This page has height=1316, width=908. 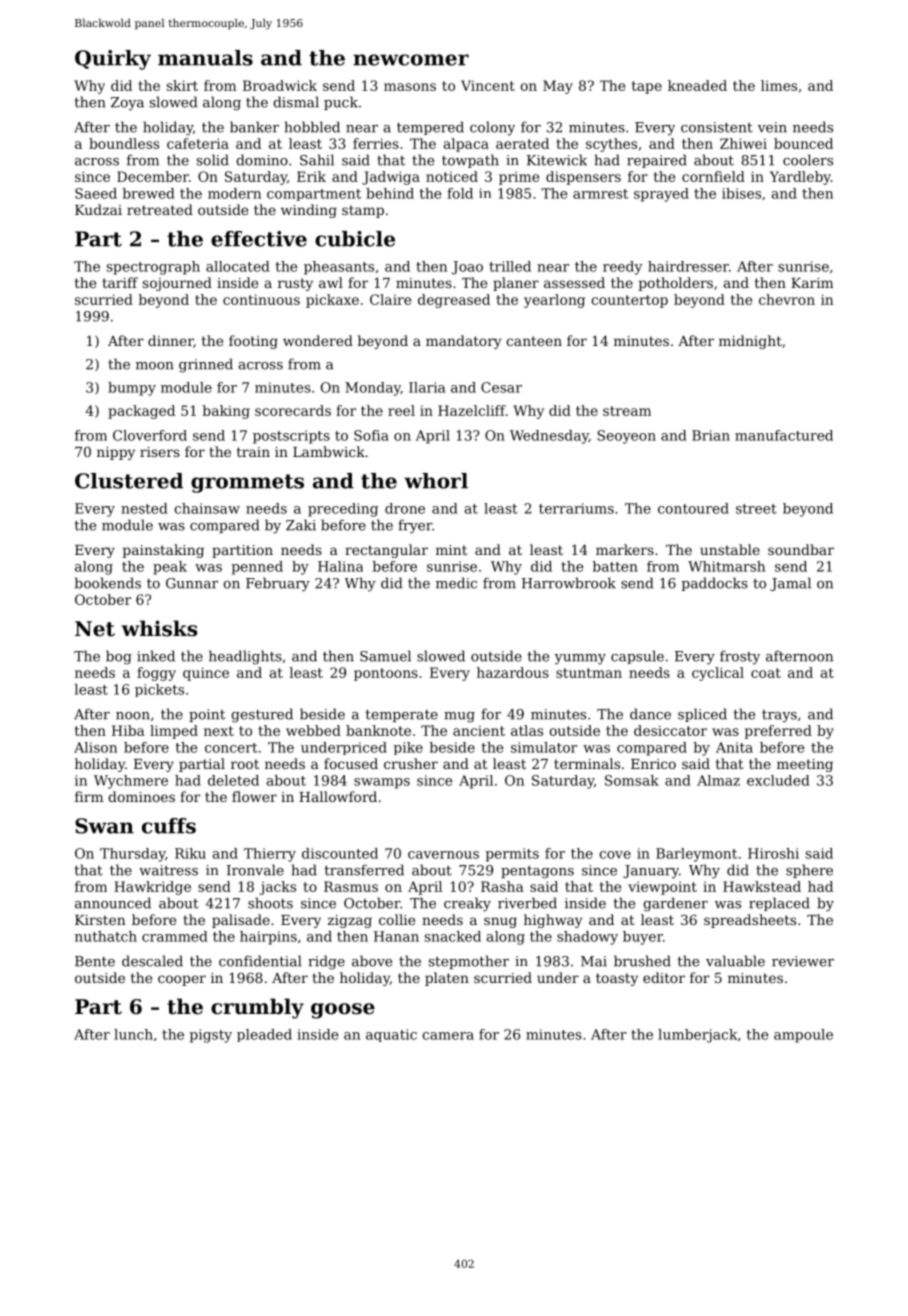 What do you see at coordinates (385, 656) in the page?
I see `Samuel` at bounding box center [385, 656].
